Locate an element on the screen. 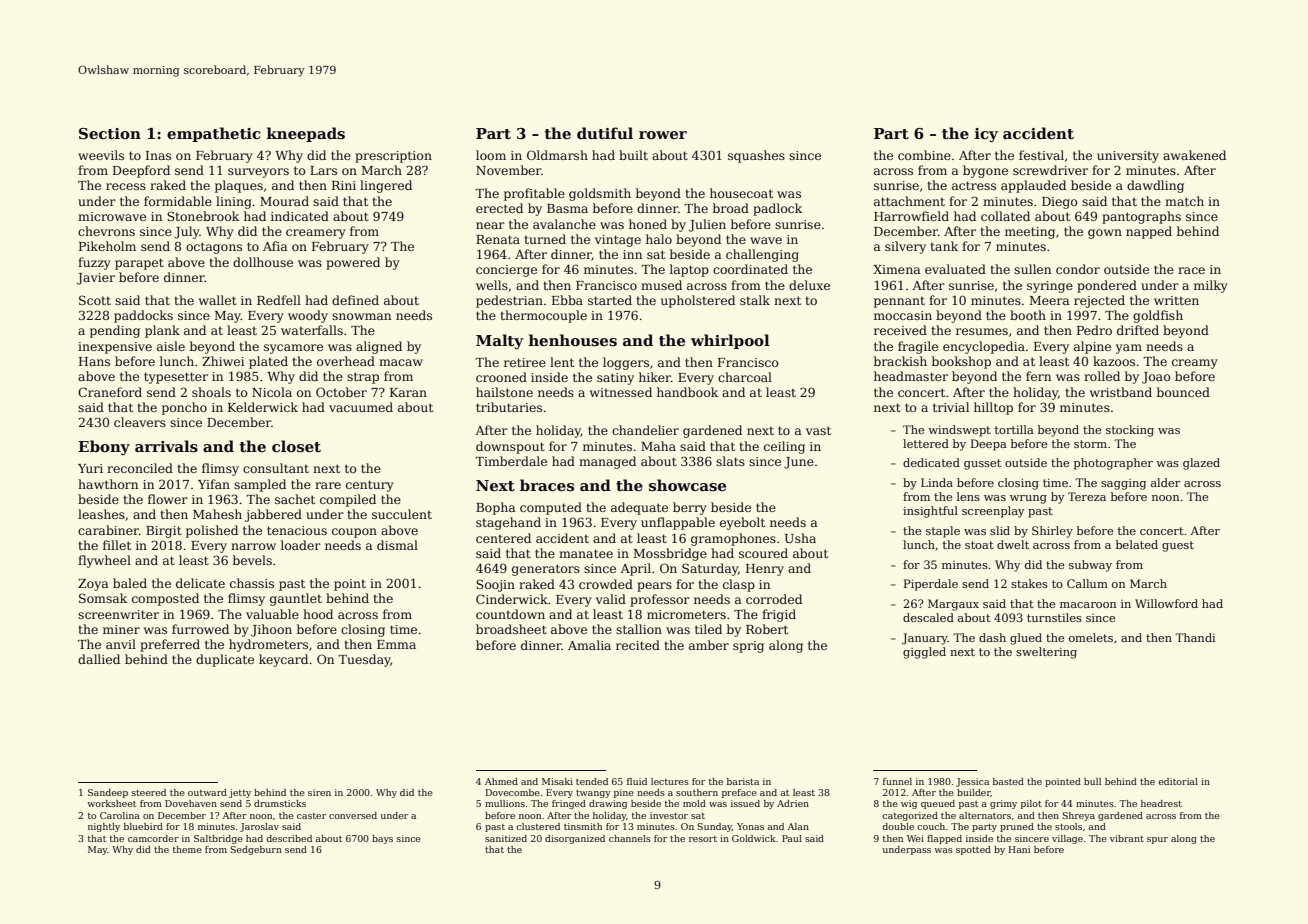  stalk is located at coordinates (755, 300).
